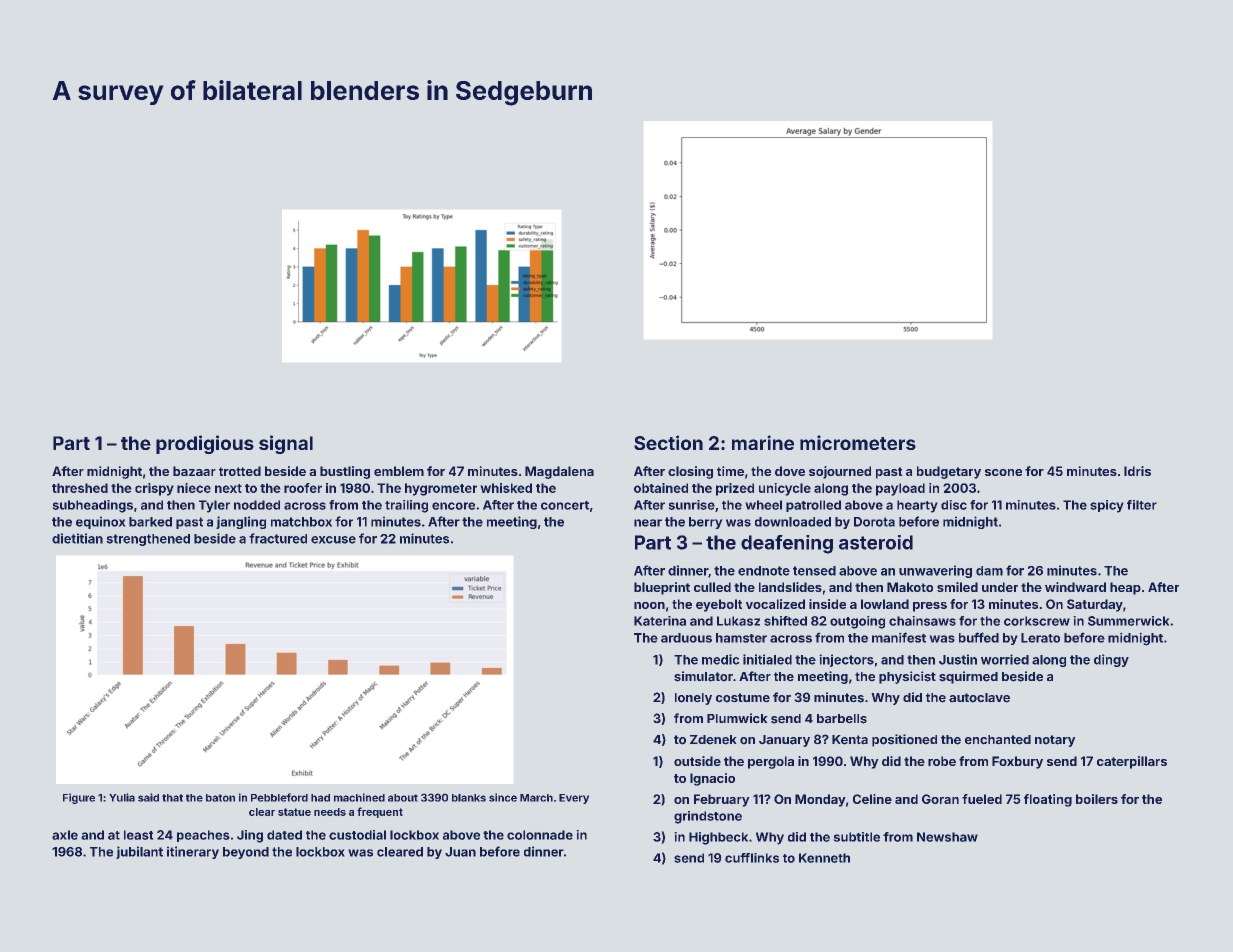 The width and height of the image is (1233, 952). I want to click on beyond, so click(246, 853).
